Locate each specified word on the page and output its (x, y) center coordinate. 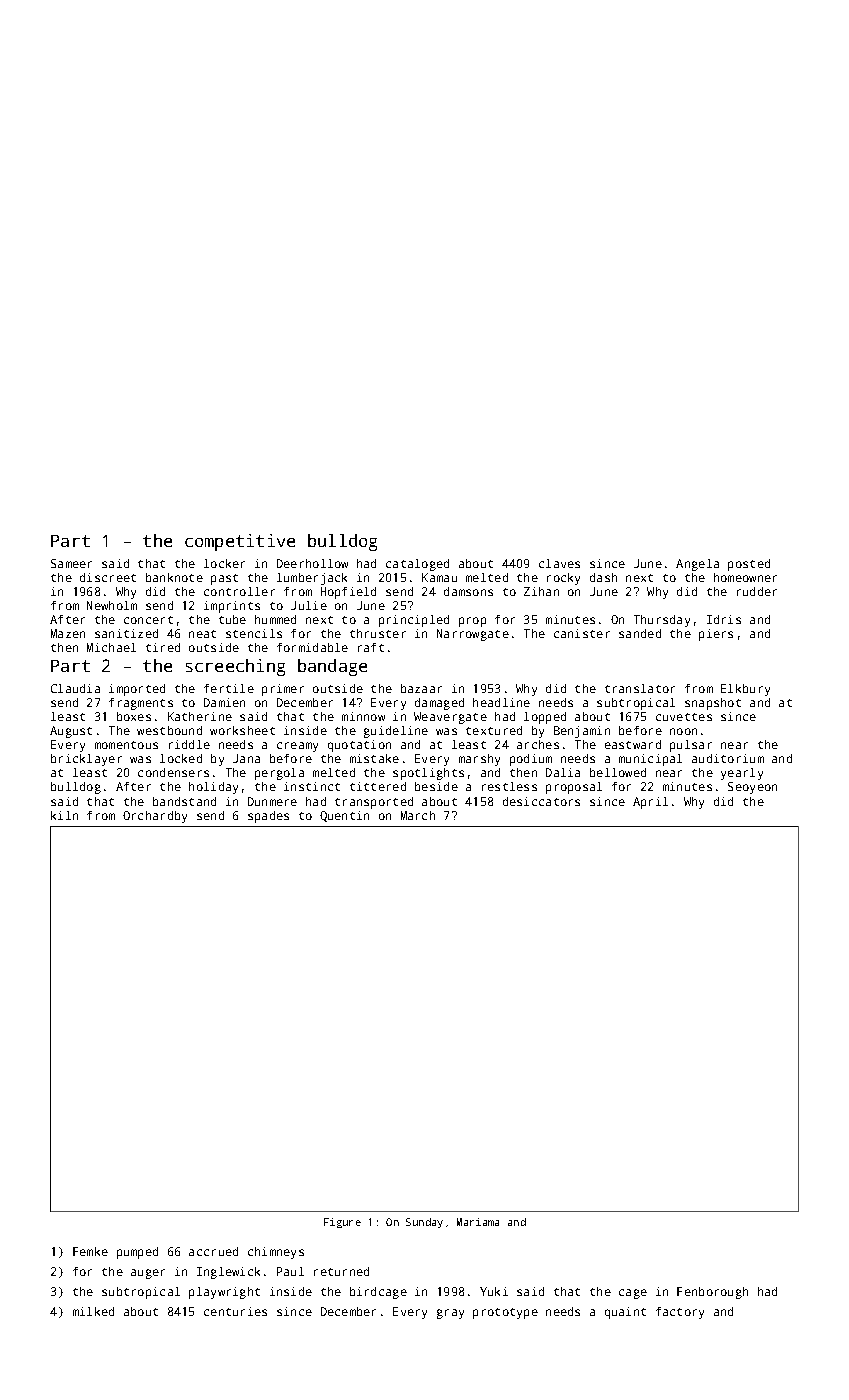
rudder (757, 591)
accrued (213, 1251)
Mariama (478, 1222)
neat (202, 634)
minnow (363, 716)
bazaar (421, 688)
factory (680, 1313)
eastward (633, 744)
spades (268, 817)
